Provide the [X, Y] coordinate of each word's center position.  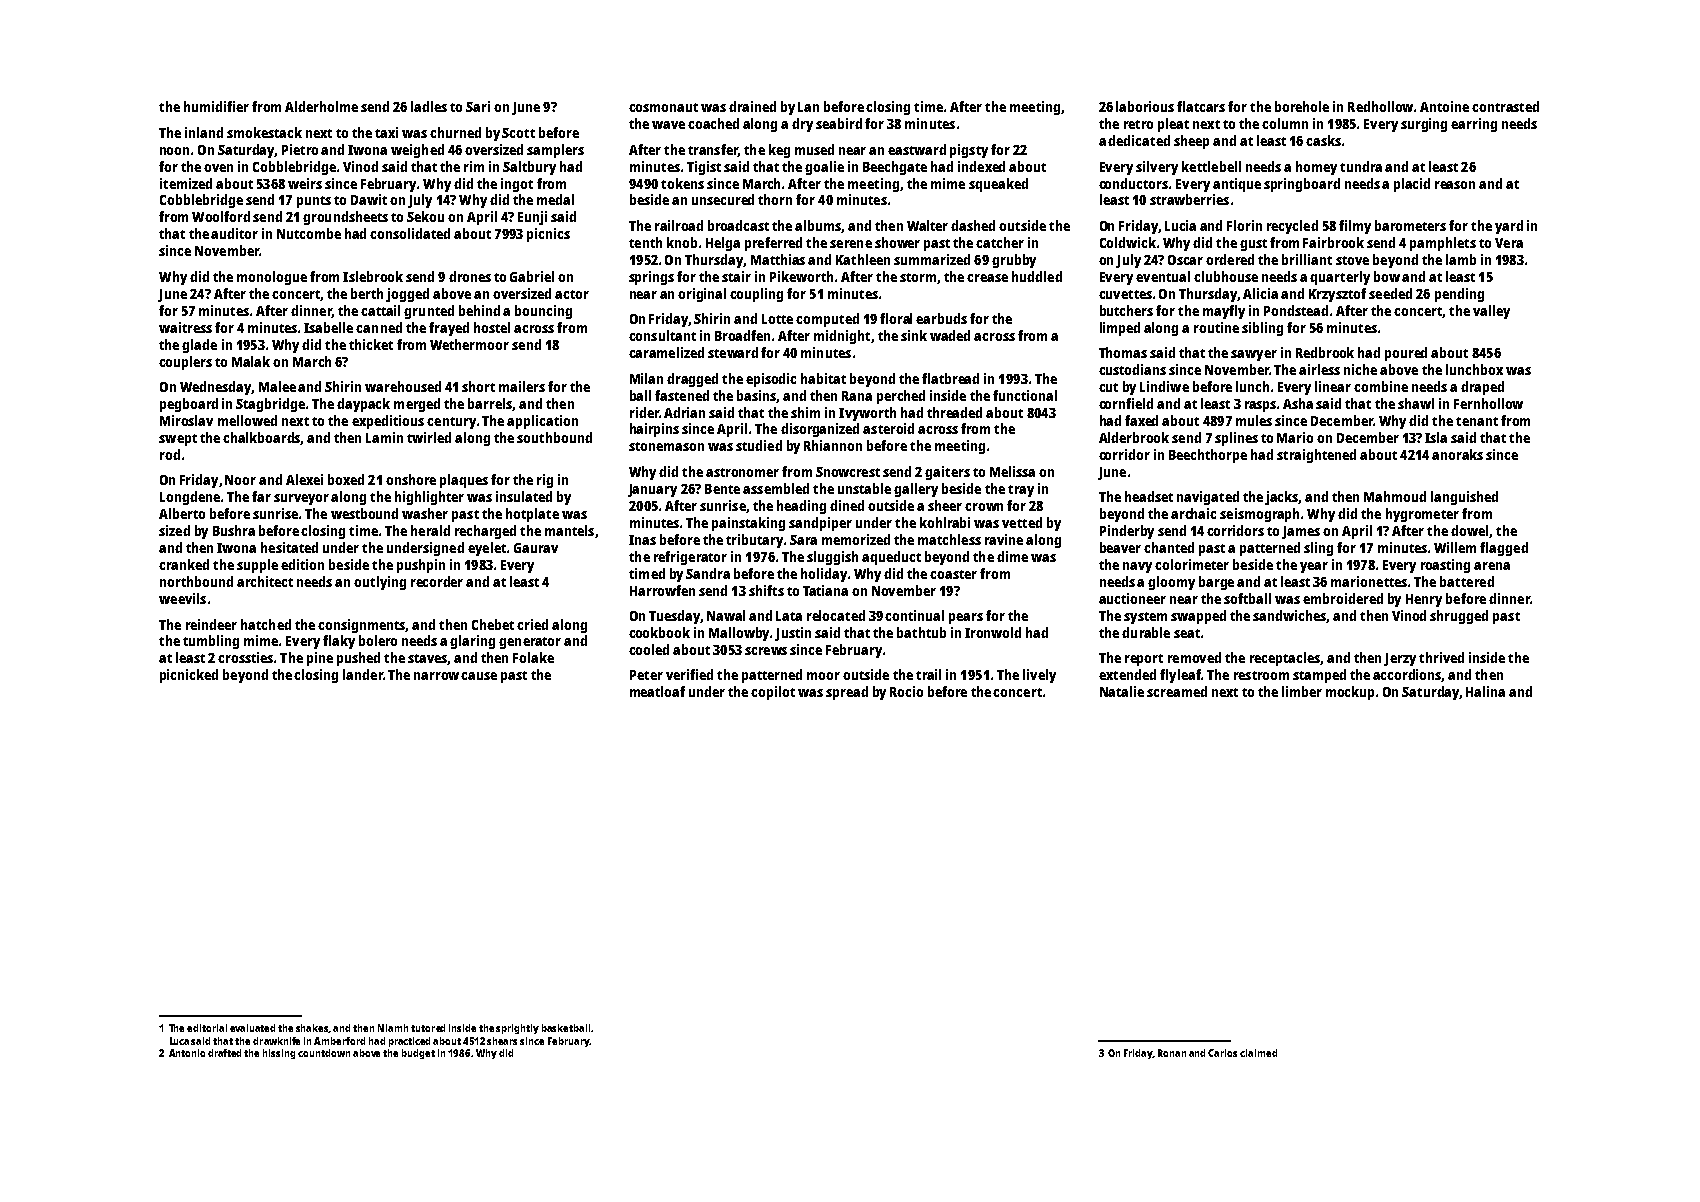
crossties [245, 657]
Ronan [1172, 1053]
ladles [429, 106]
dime [1012, 556]
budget [418, 1054]
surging [1424, 125]
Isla [1436, 437]
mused [814, 149]
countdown [324, 1053]
